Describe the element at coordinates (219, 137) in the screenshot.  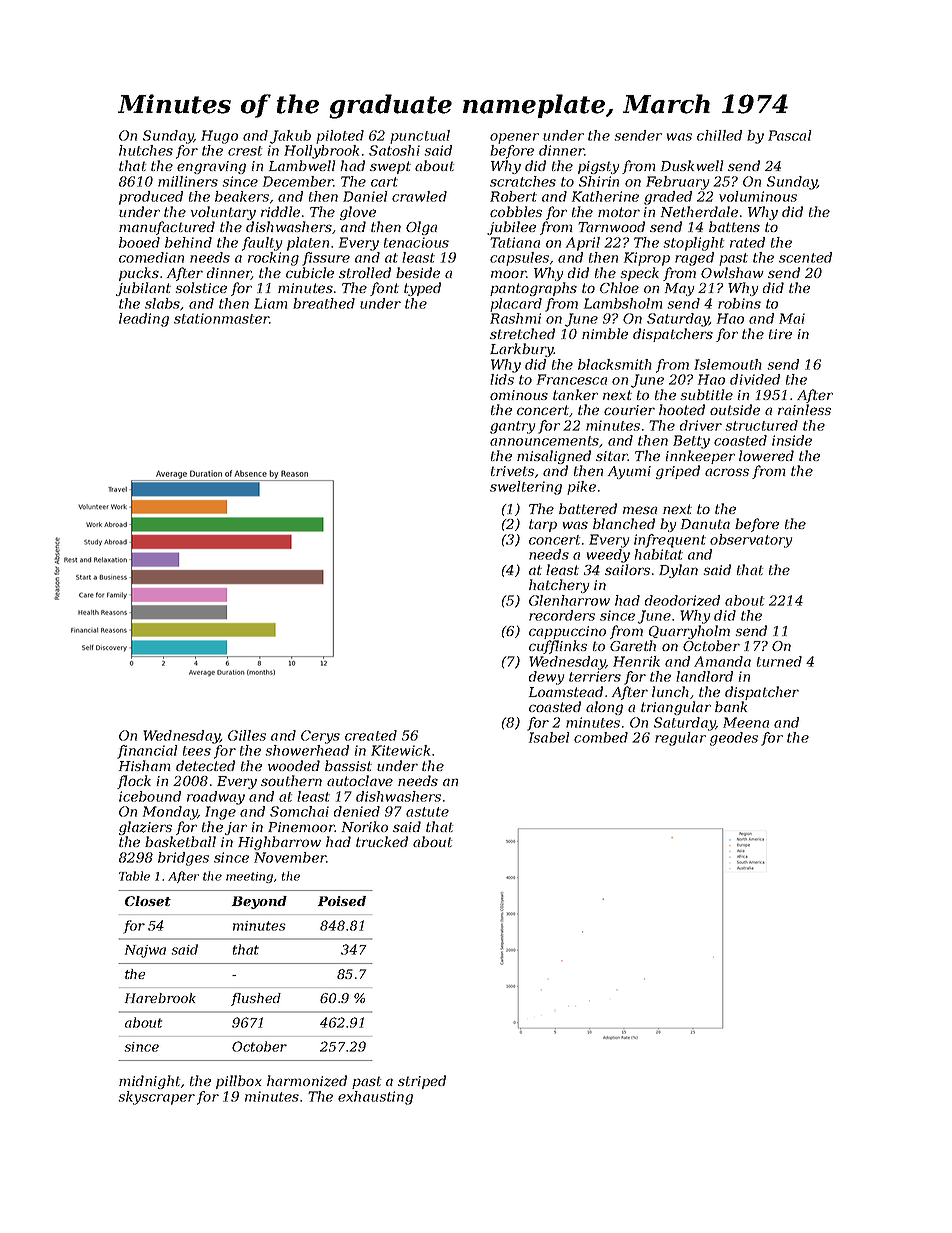
I see `Hugo` at that location.
